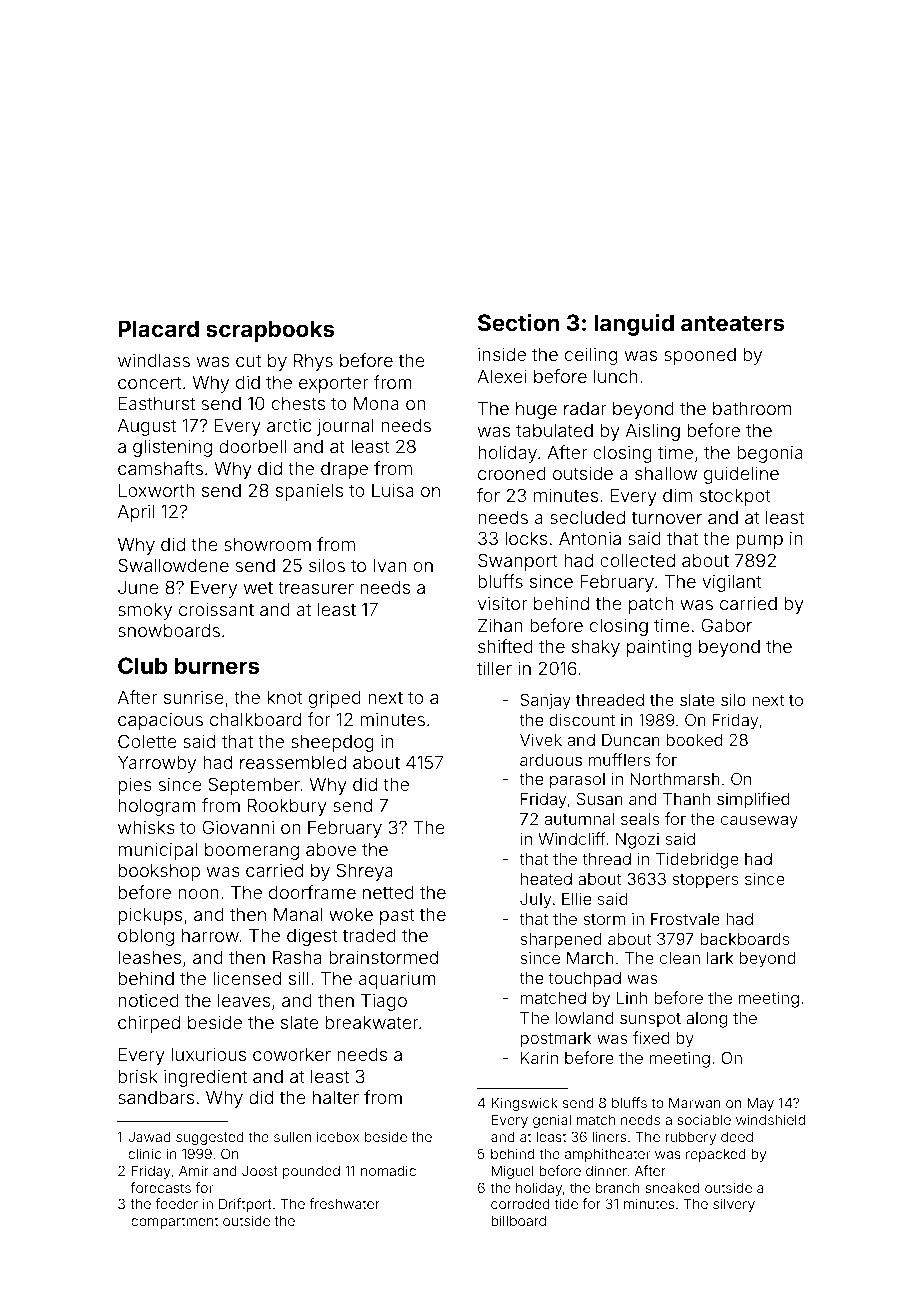 The height and width of the screenshot is (1311, 924). I want to click on booked, so click(694, 740).
